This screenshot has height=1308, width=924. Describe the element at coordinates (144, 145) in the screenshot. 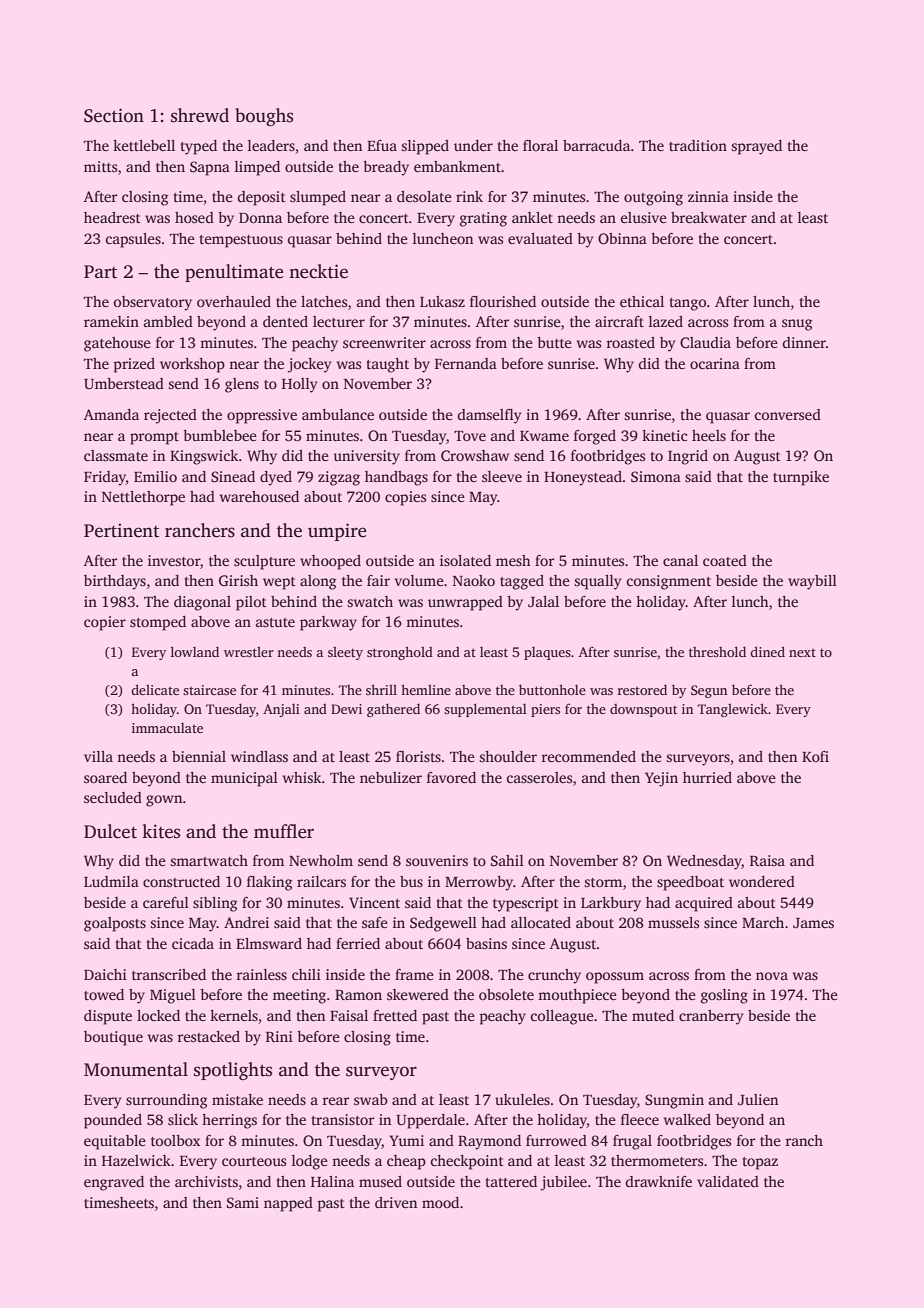

I see `kettlebell` at that location.
